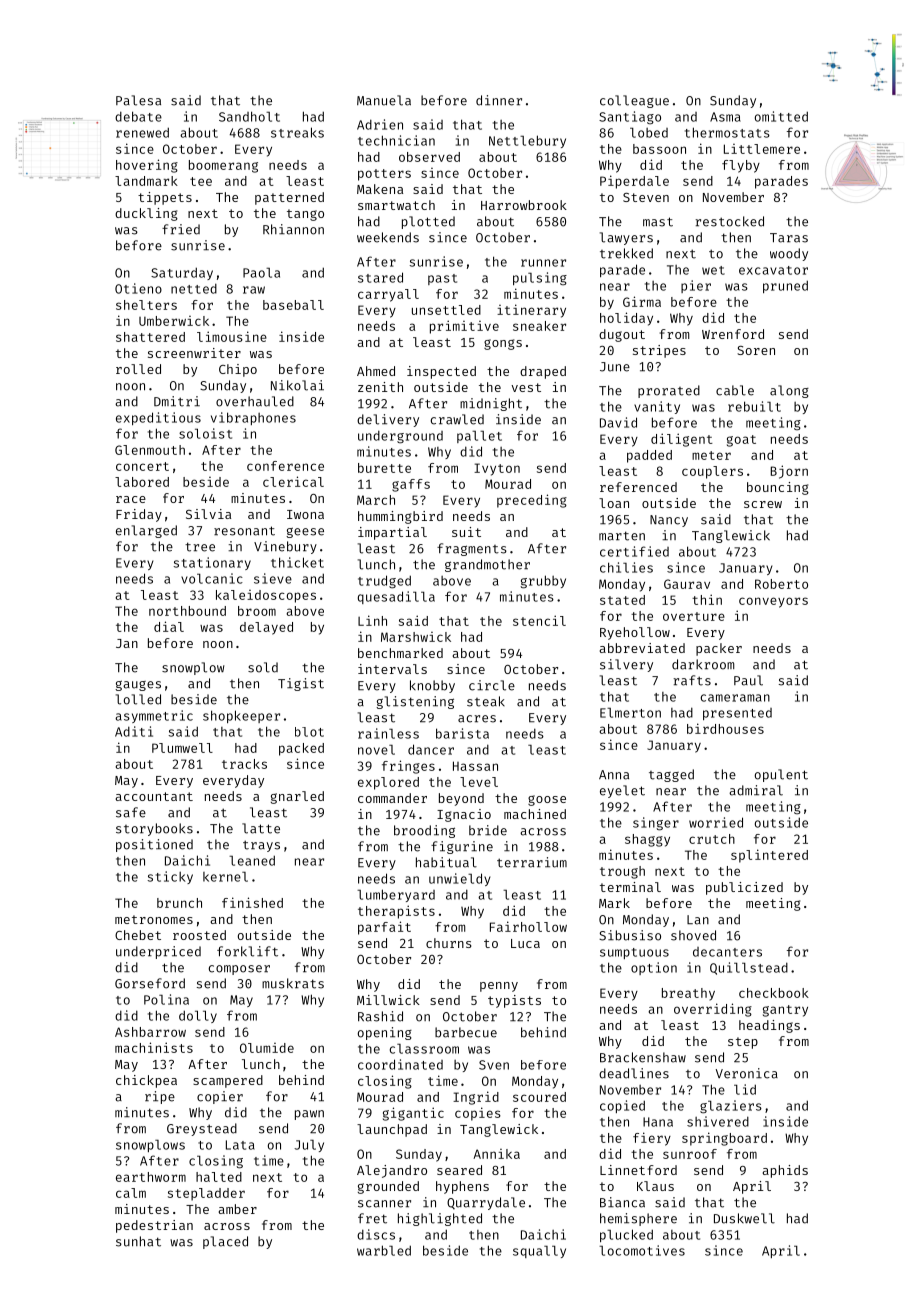 The width and height of the screenshot is (924, 1308). I want to click on Girma, so click(642, 301).
